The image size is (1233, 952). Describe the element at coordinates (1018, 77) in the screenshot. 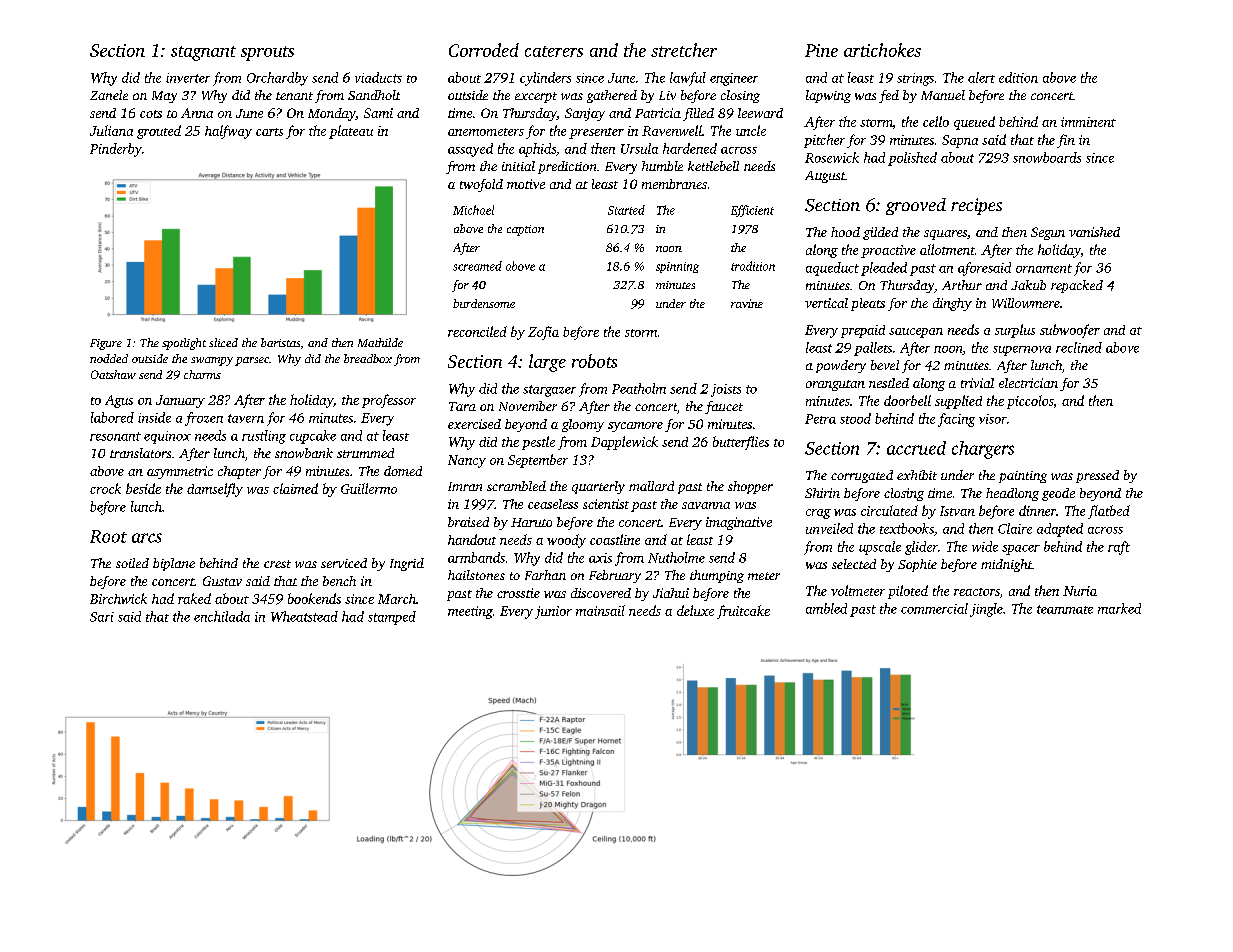

I see `edition` at that location.
